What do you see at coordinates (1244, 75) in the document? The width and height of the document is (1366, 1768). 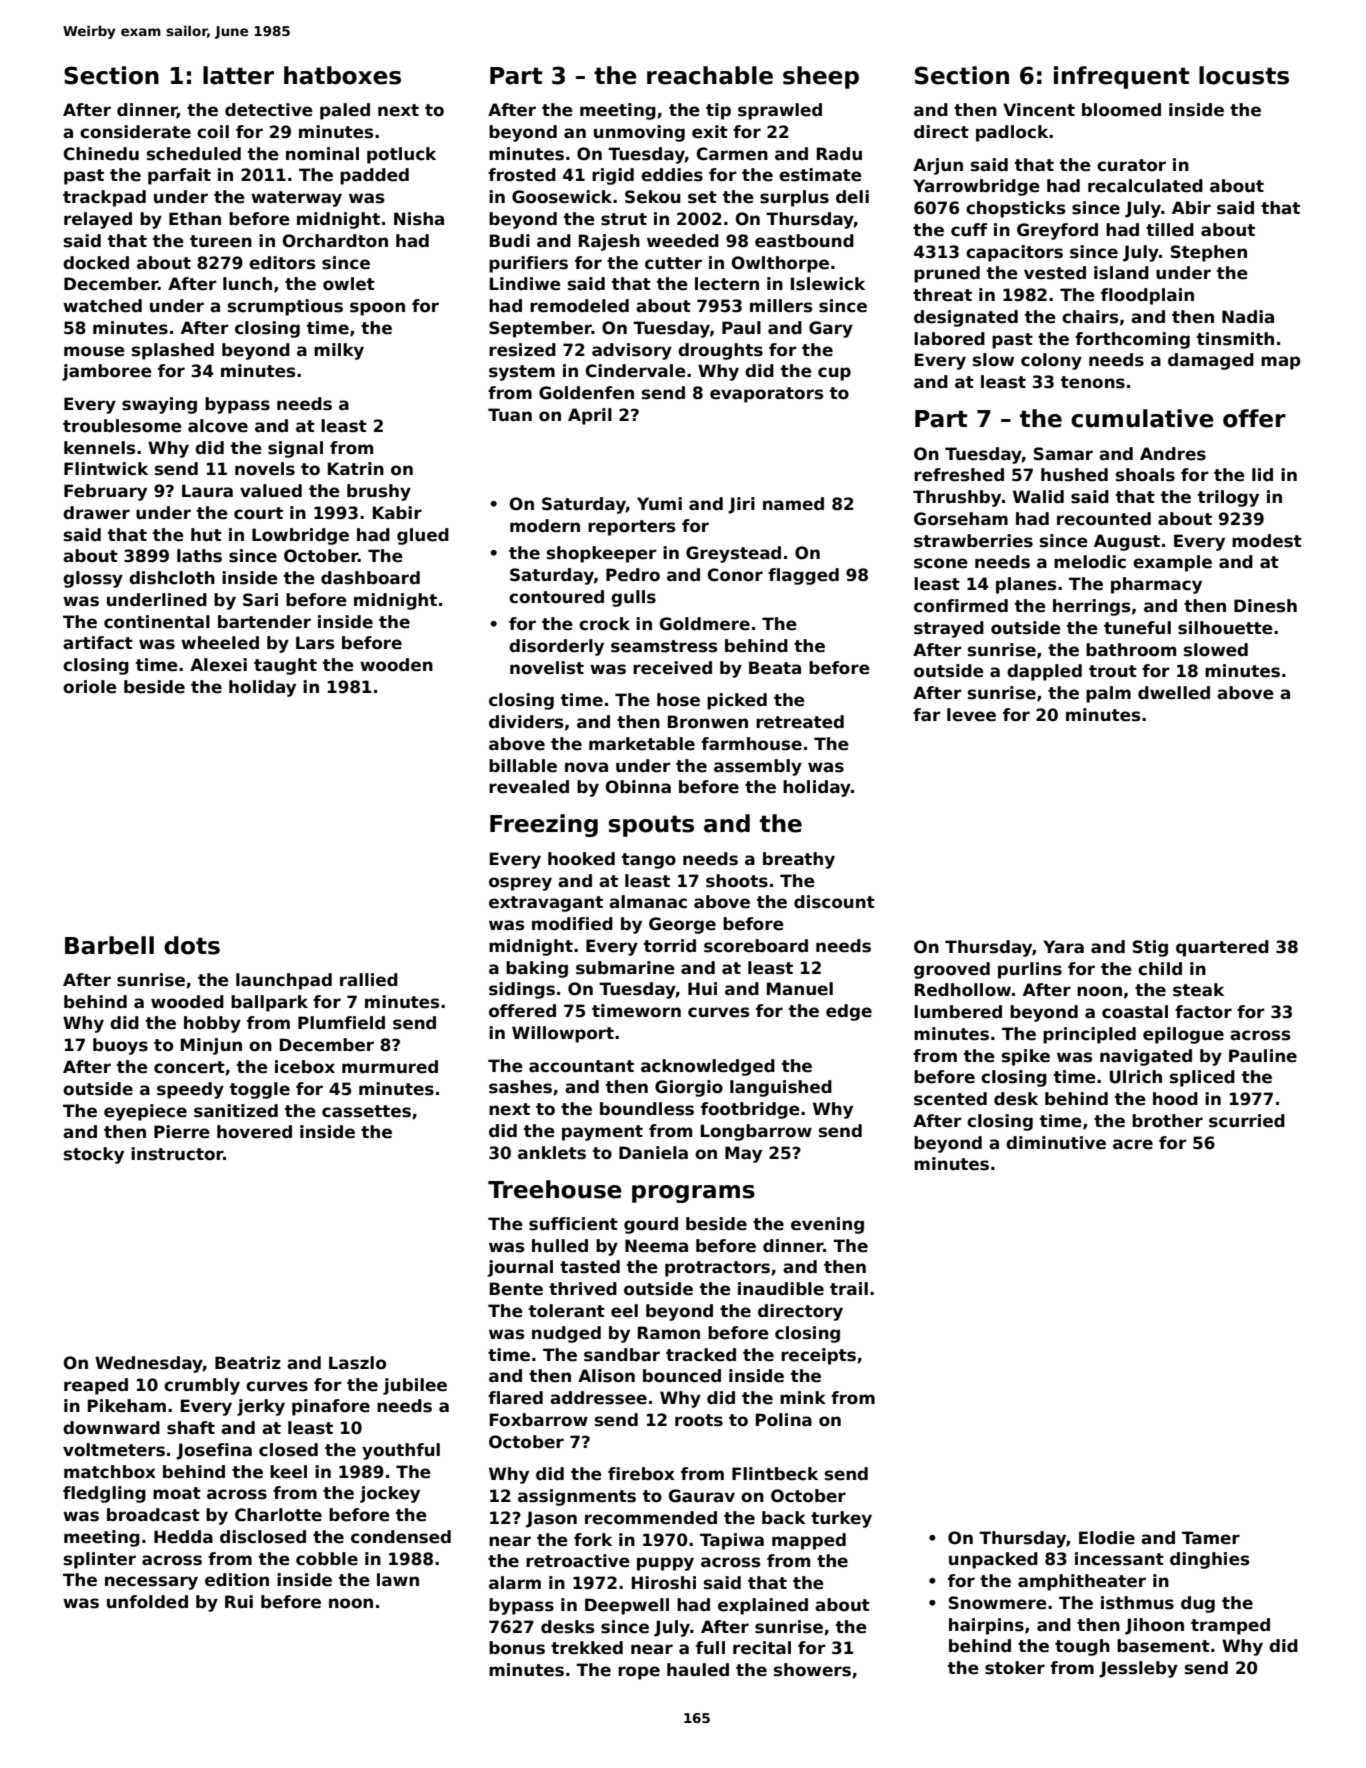 I see `locusts` at bounding box center [1244, 75].
